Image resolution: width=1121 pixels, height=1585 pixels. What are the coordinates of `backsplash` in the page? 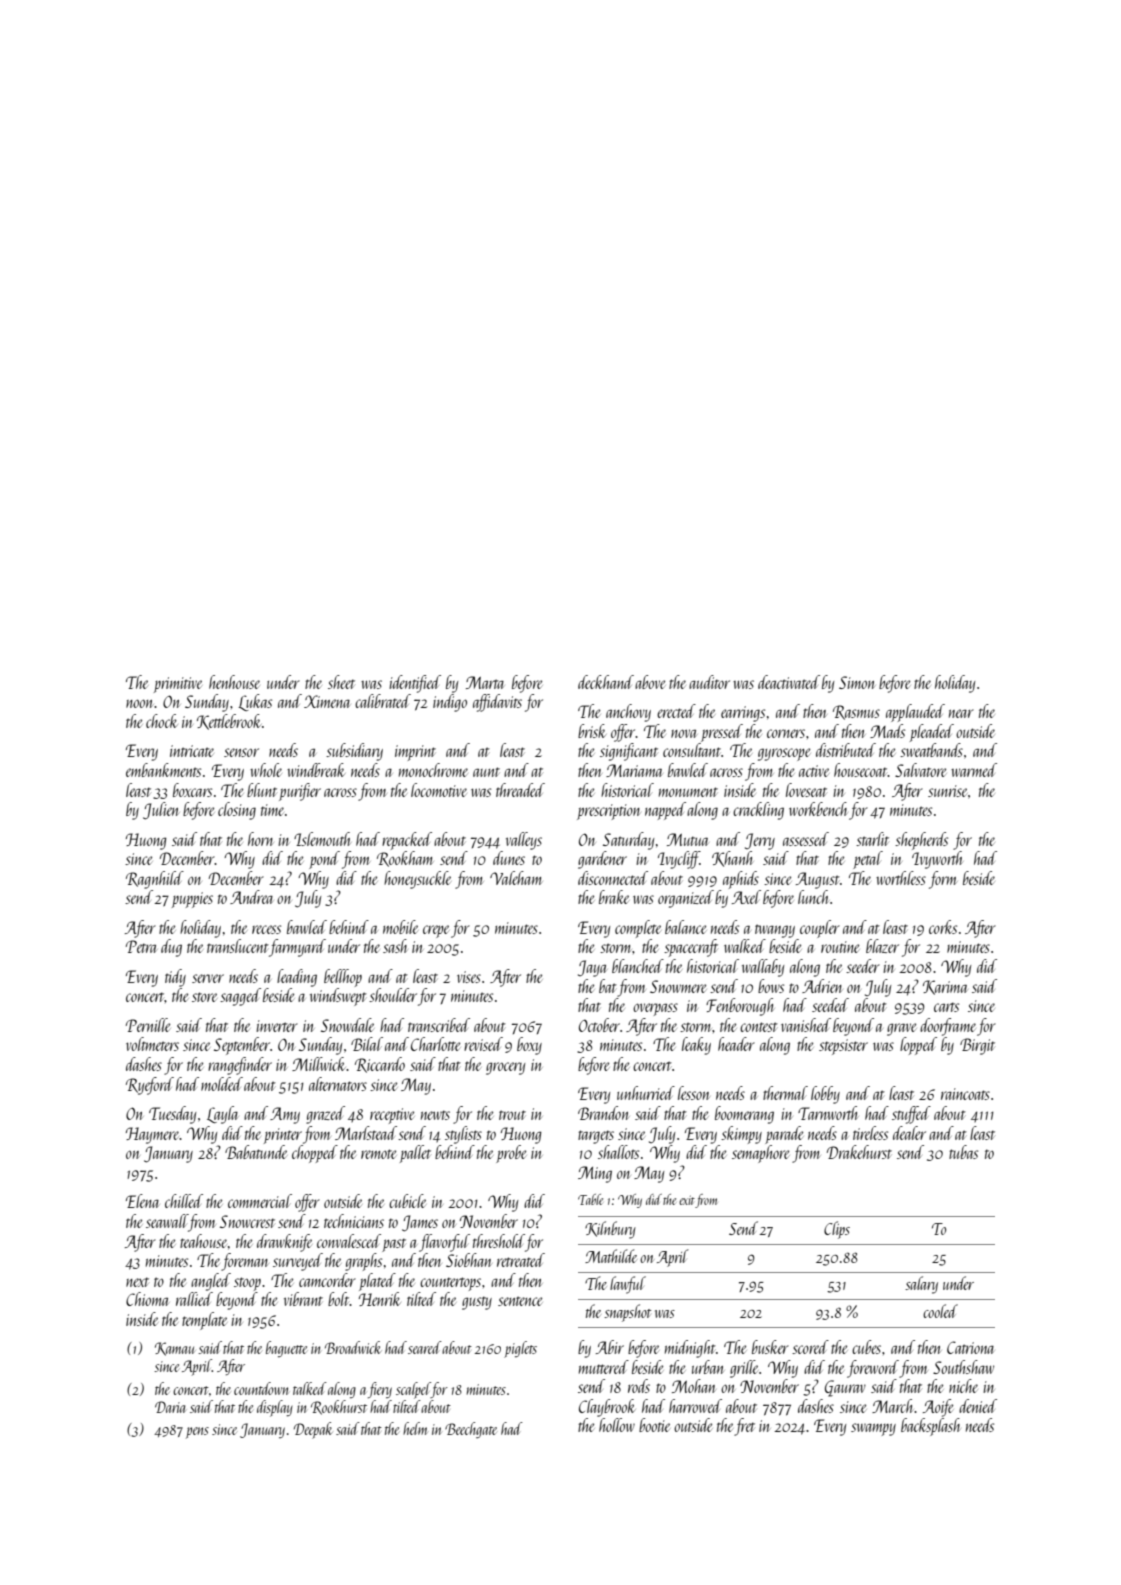 It's located at (930, 1427).
